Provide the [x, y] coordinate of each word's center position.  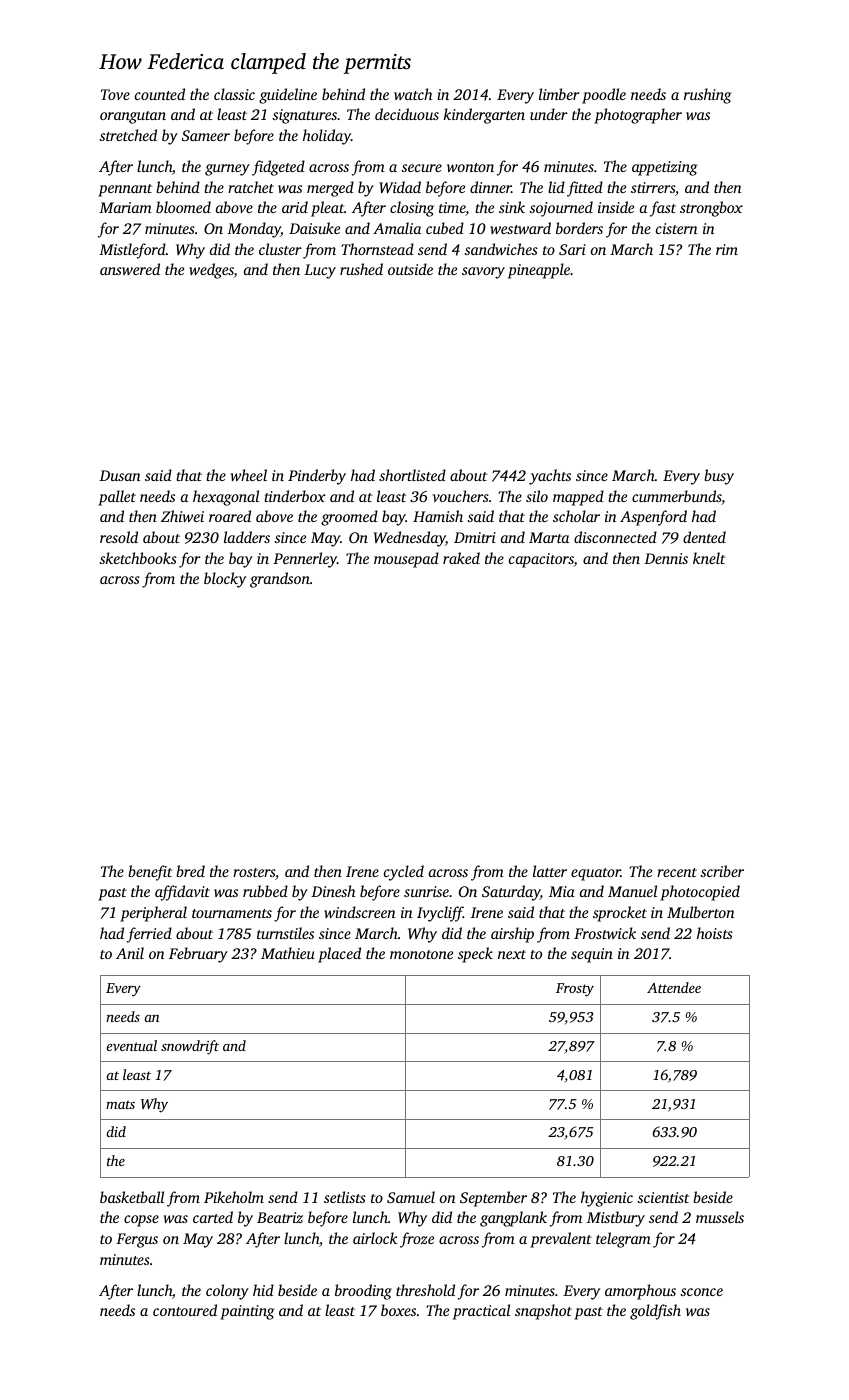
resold [119, 537]
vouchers [461, 496]
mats [120, 1104]
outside [410, 269]
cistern [677, 228]
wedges [211, 271]
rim [727, 249]
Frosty [575, 990]
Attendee [674, 987]
